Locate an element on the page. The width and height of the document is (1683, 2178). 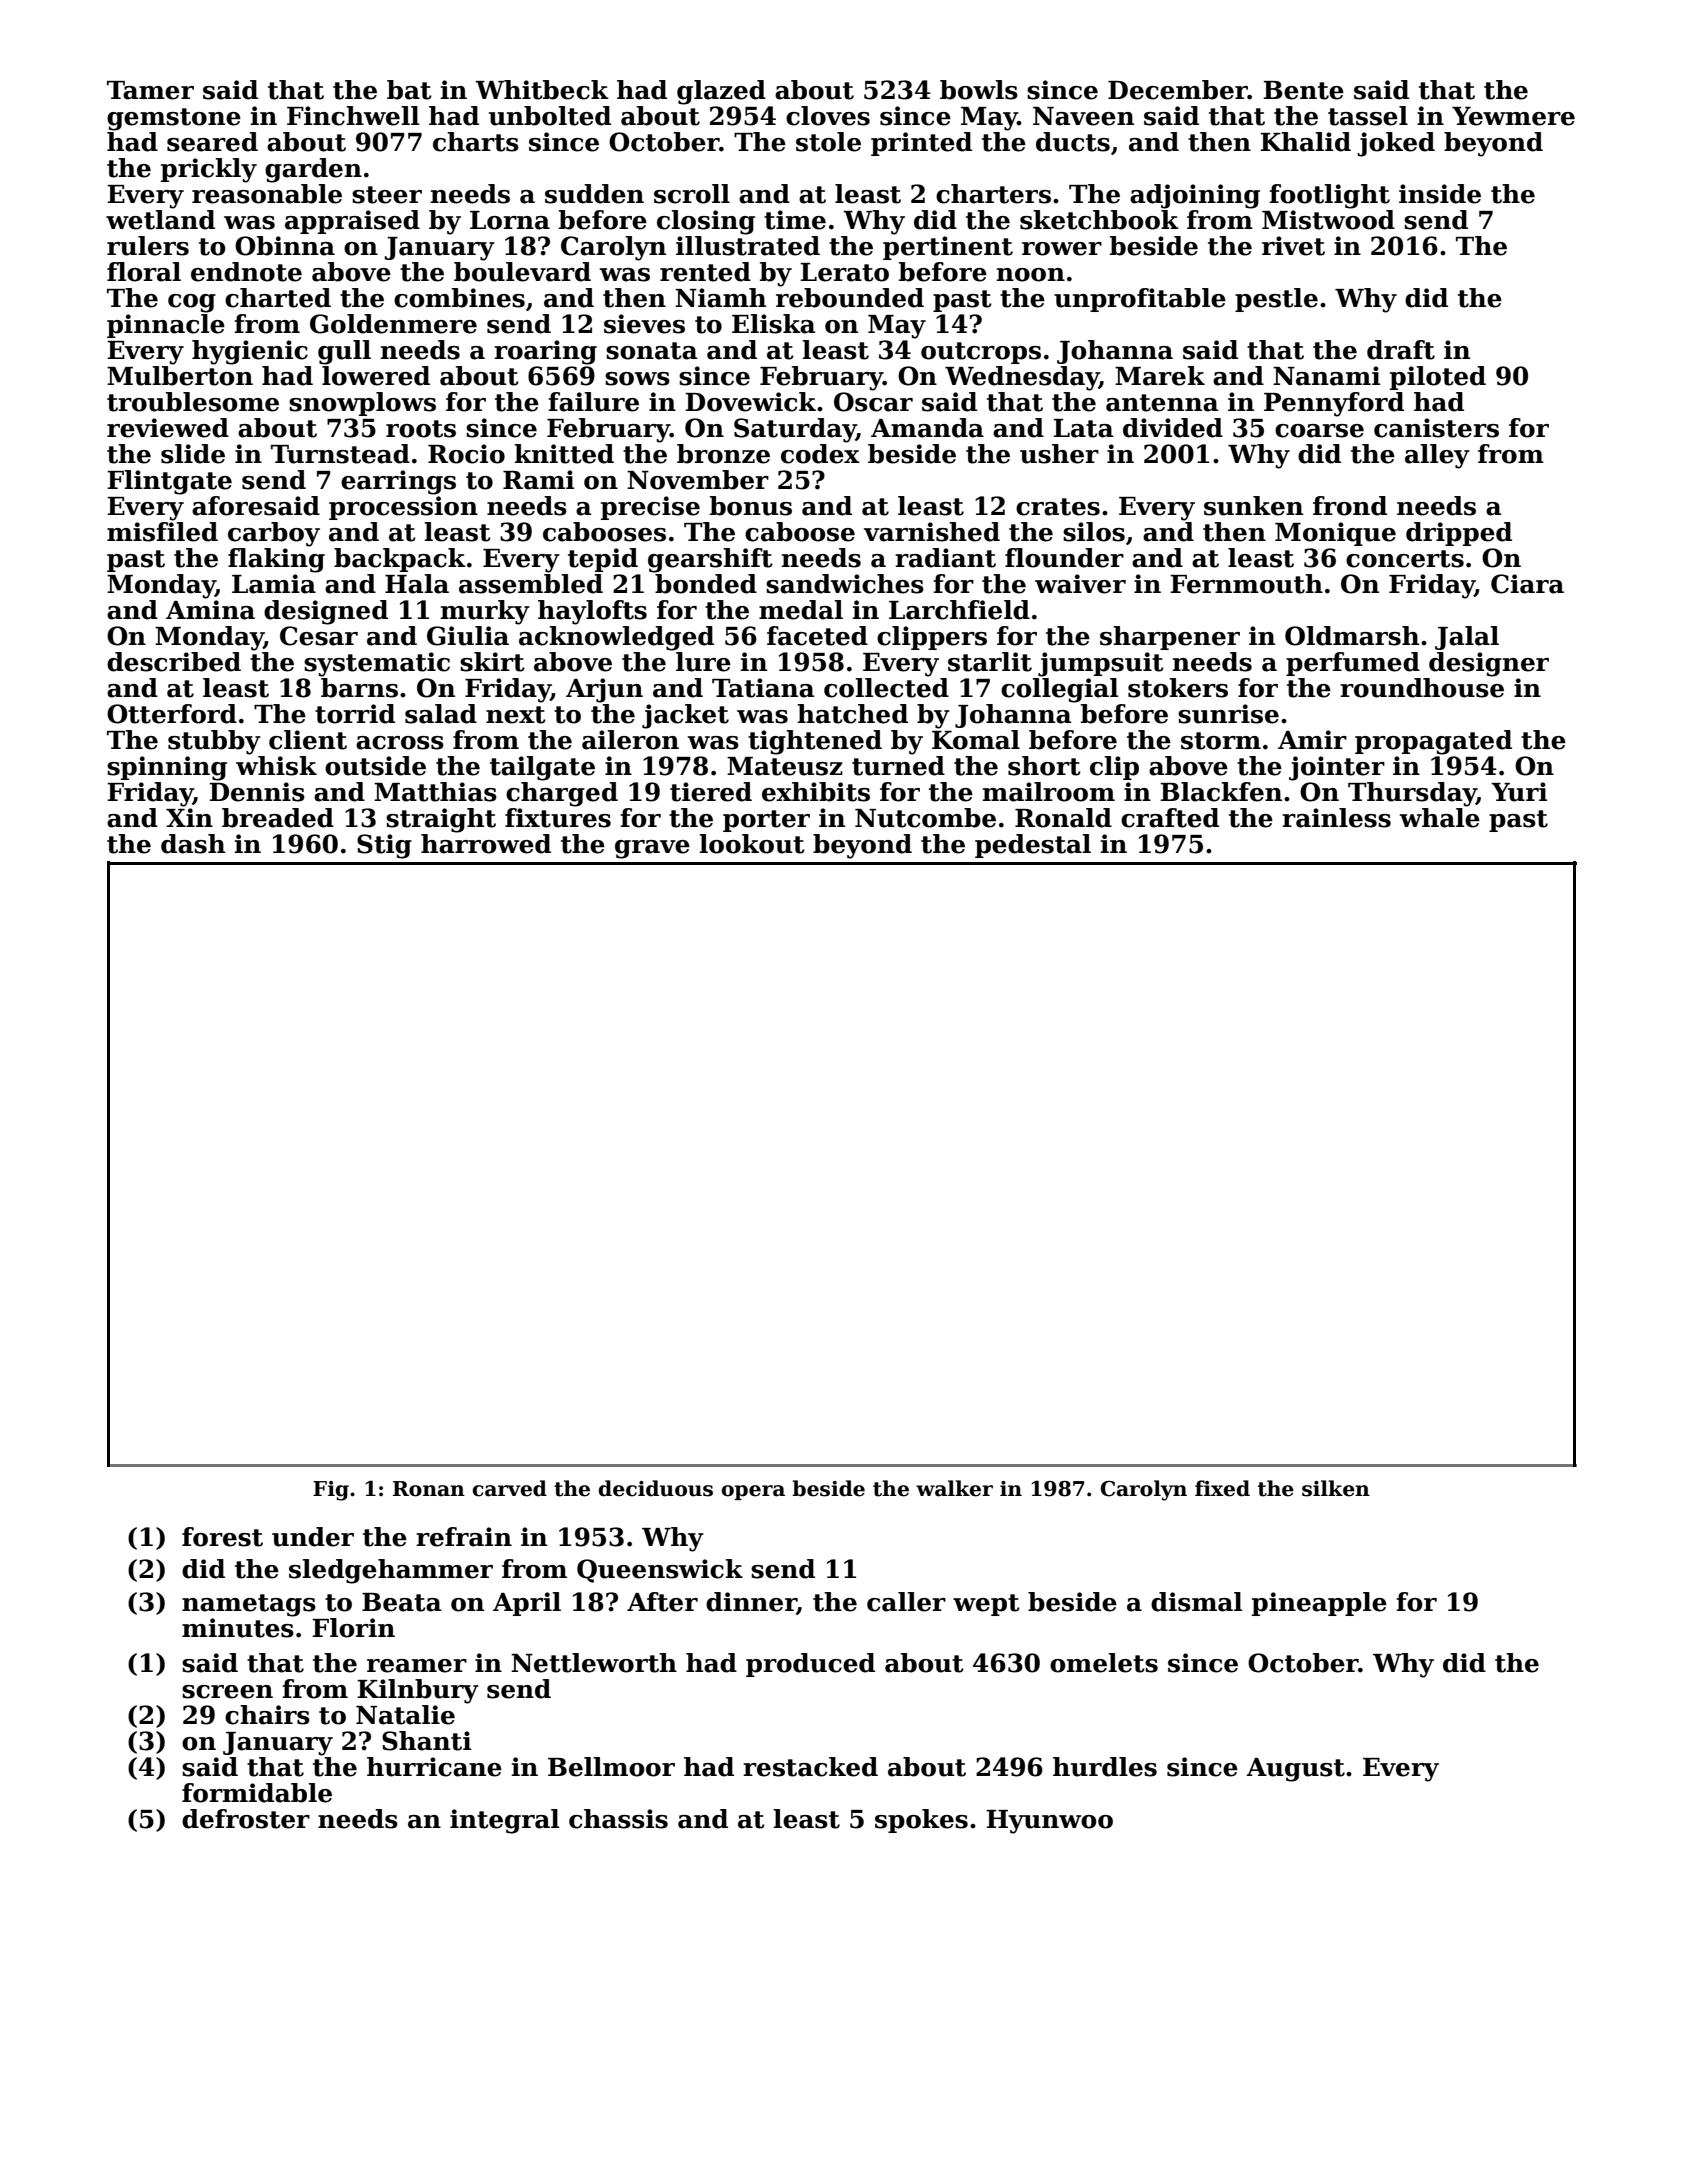
harrowed is located at coordinates (486, 844).
